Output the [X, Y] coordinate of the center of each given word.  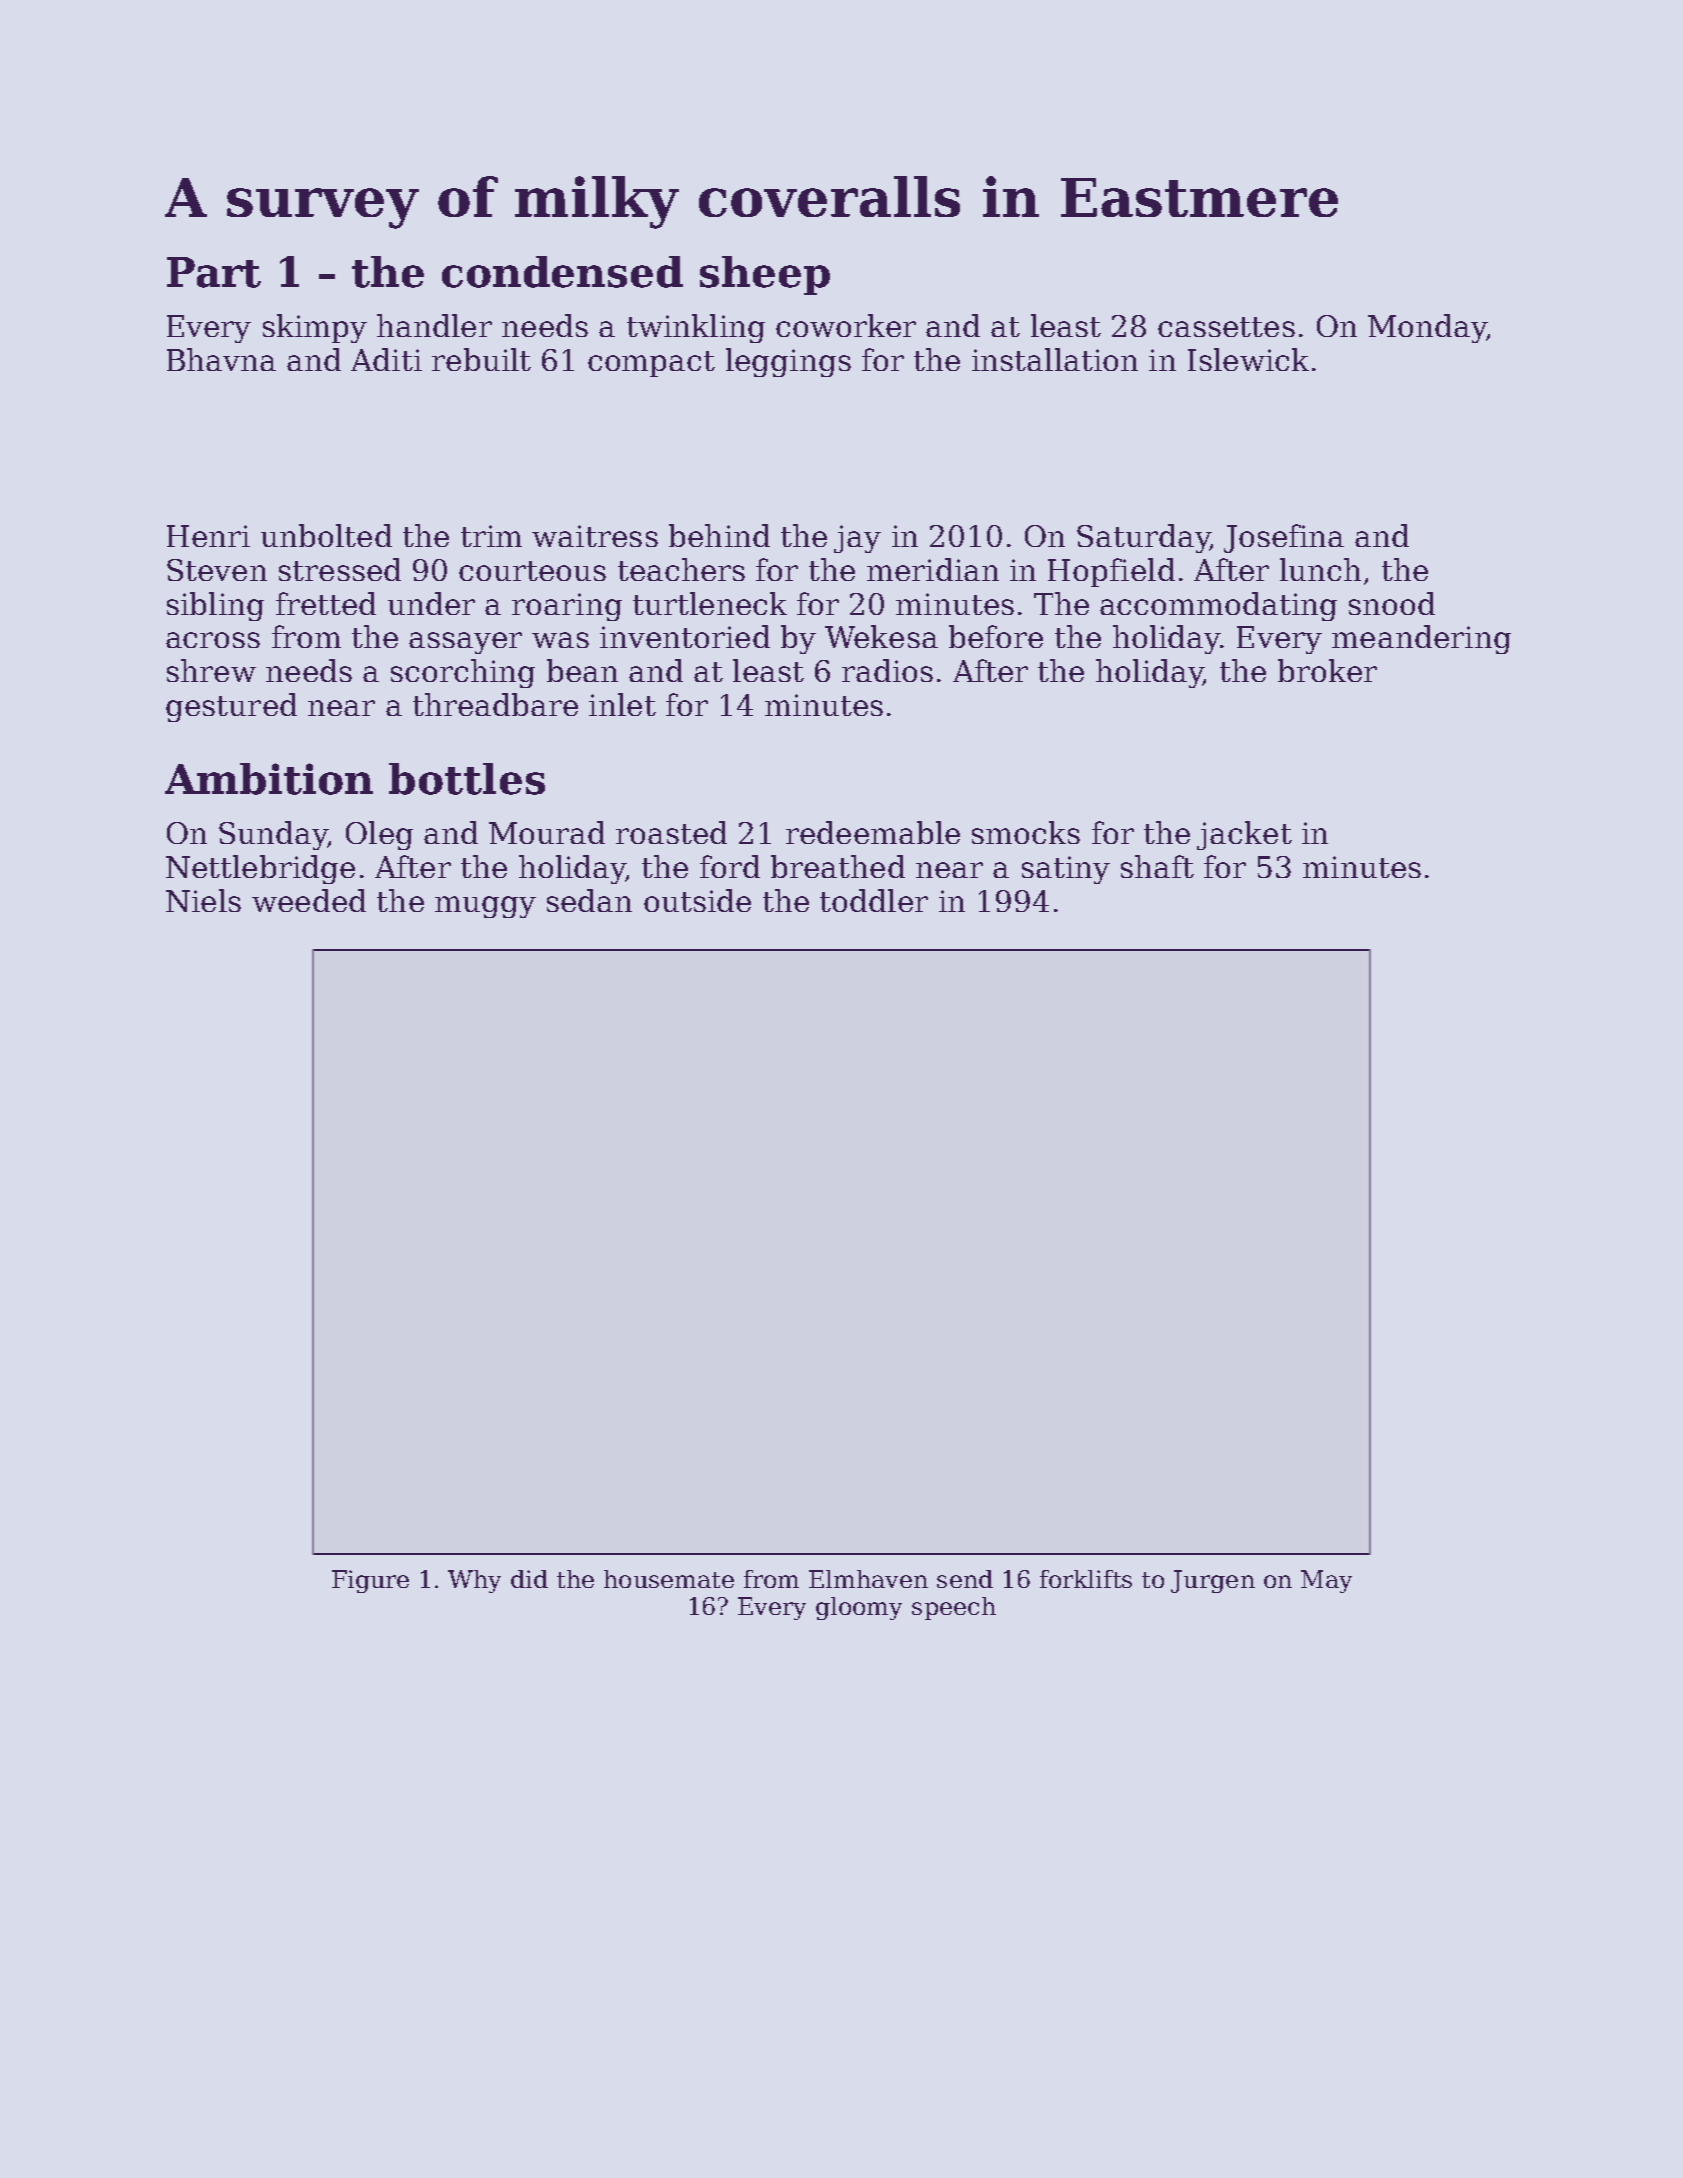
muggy [485, 907]
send [965, 1579]
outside [697, 900]
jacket [1244, 835]
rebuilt [481, 359]
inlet [622, 704]
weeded [309, 900]
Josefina [1284, 538]
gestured [231, 707]
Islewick [1248, 359]
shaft [1157, 866]
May [1326, 1581]
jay [857, 539]
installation [1055, 359]
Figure [370, 1581]
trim [491, 536]
